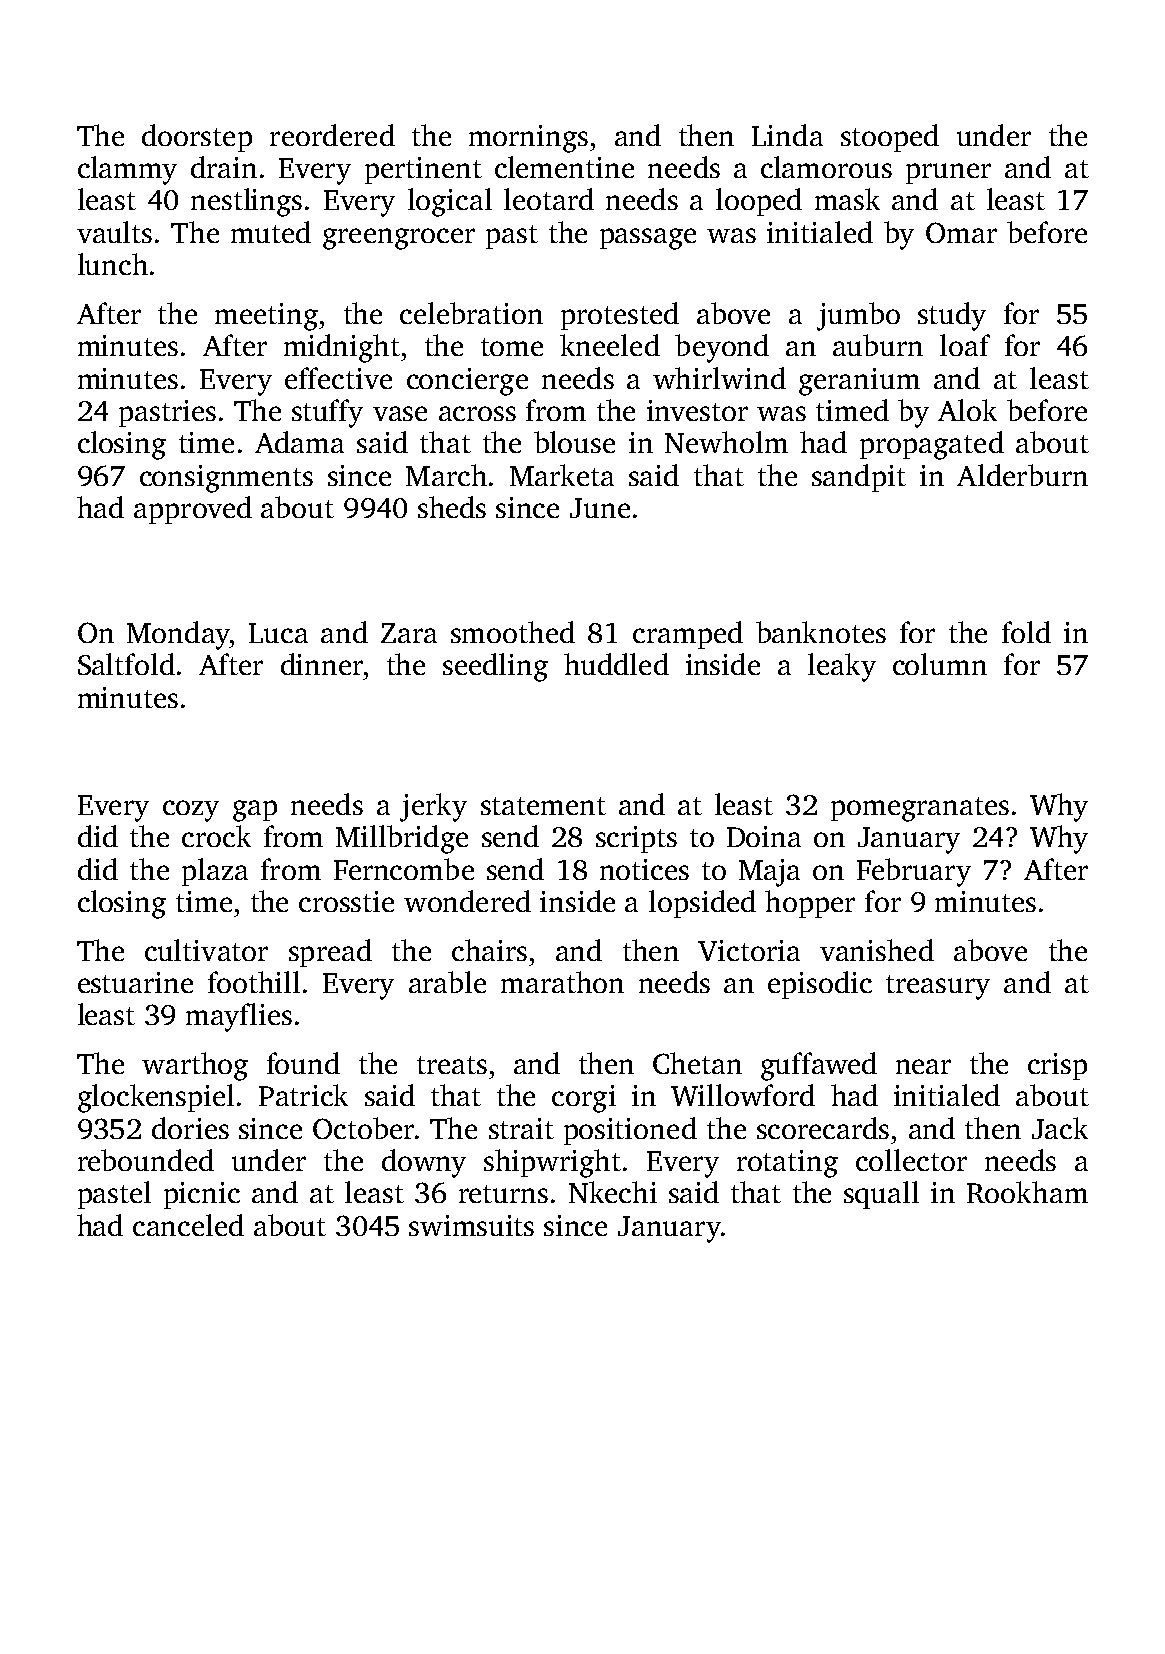 The width and height of the page is (1165, 1654). Describe the element at coordinates (452, 1065) in the page. I see `treats` at that location.
